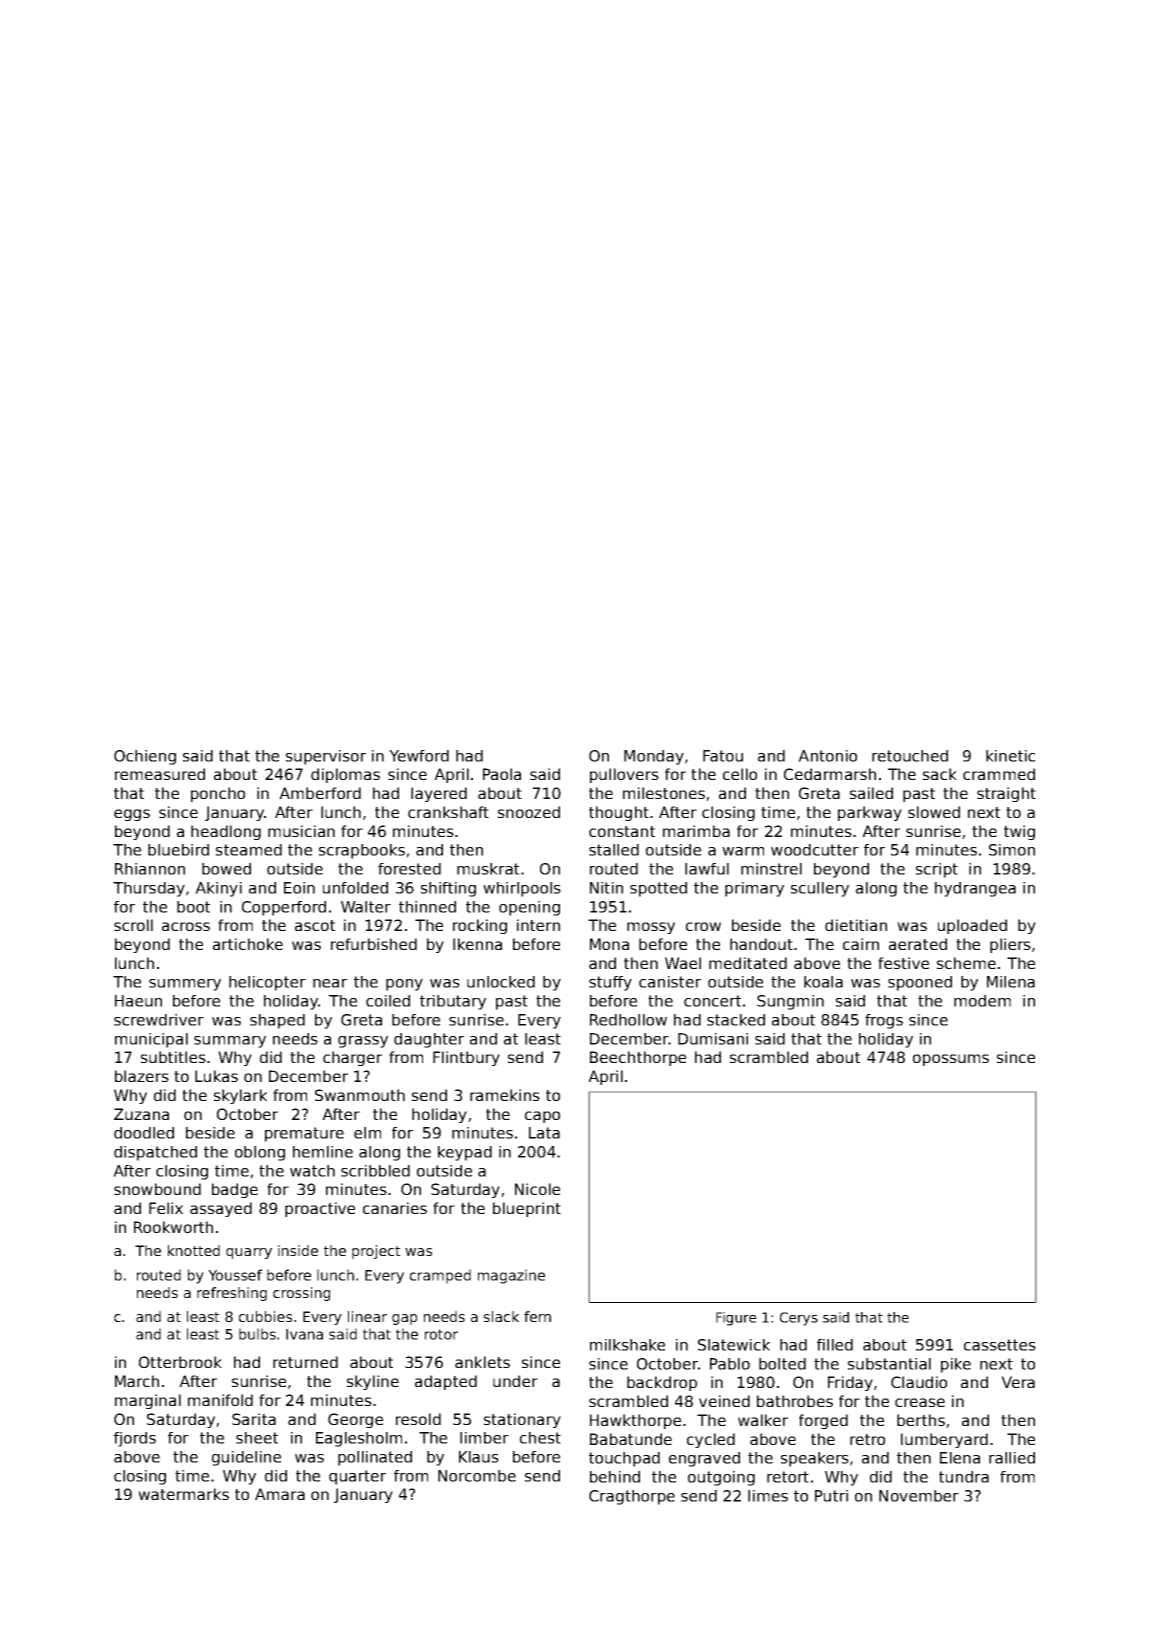  Describe the element at coordinates (480, 926) in the document. I see `rocking` at that location.
